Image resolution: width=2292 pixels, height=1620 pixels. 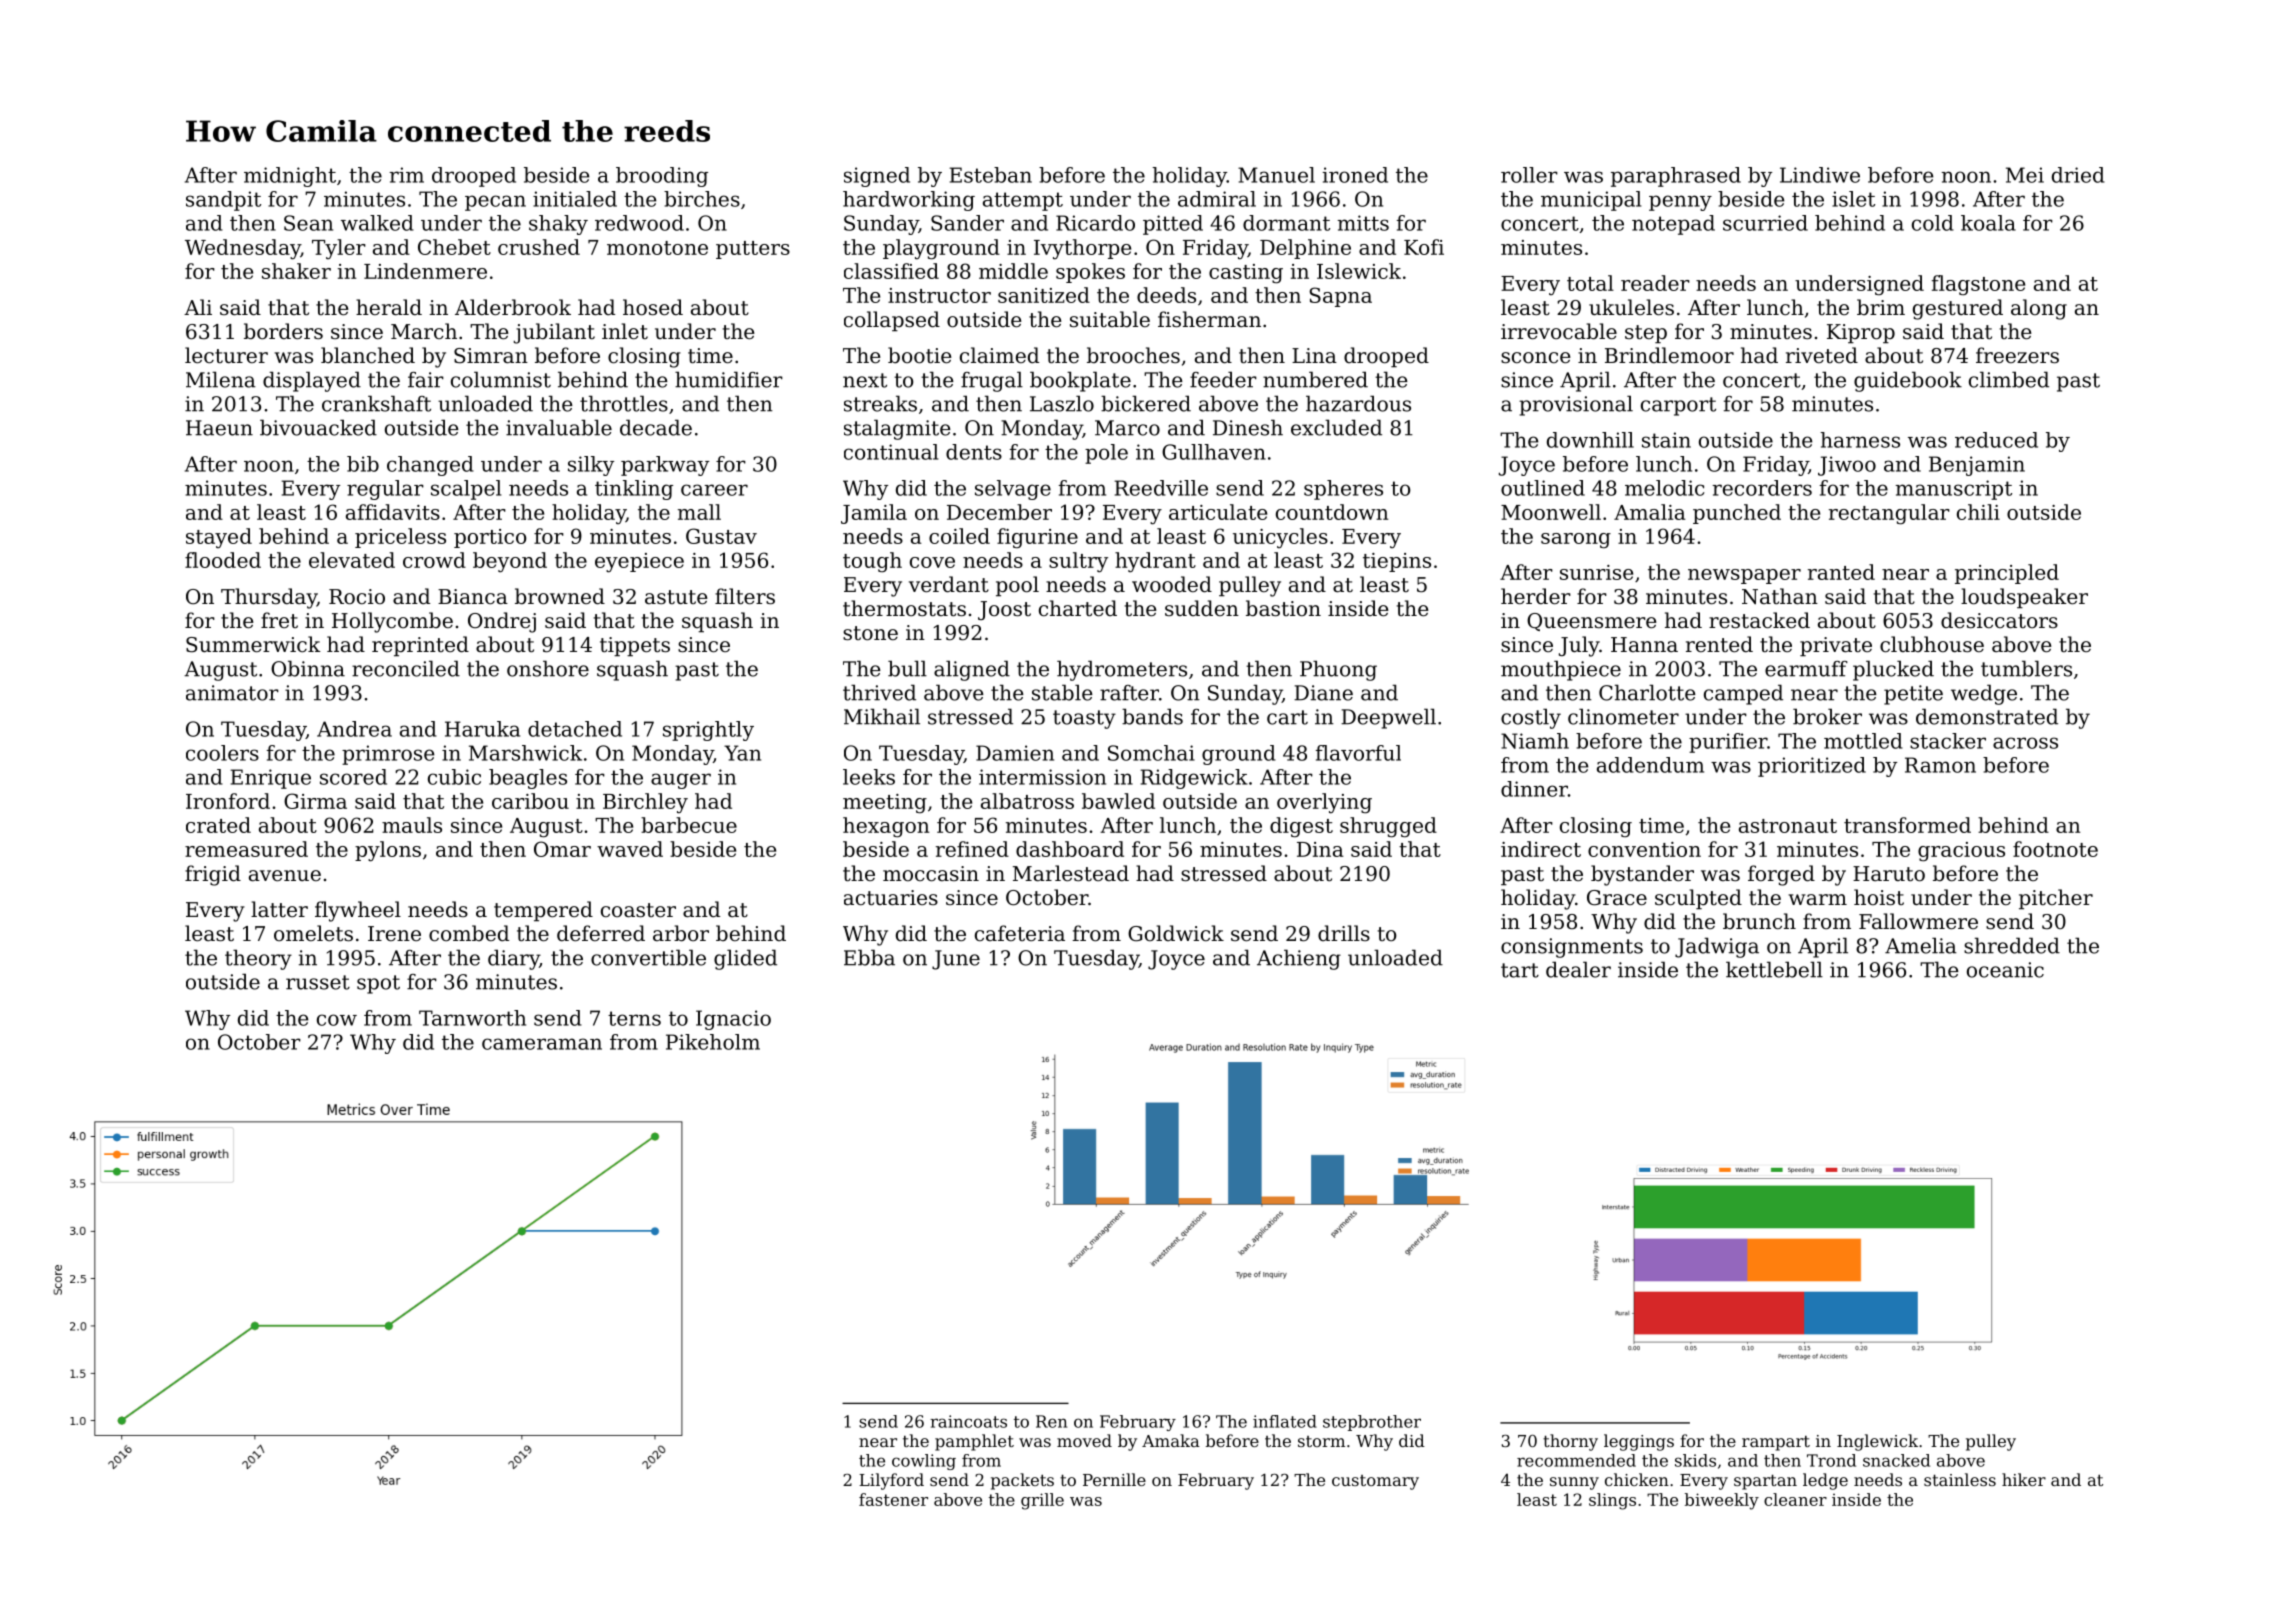 What do you see at coordinates (1664, 488) in the page?
I see `melodic` at bounding box center [1664, 488].
